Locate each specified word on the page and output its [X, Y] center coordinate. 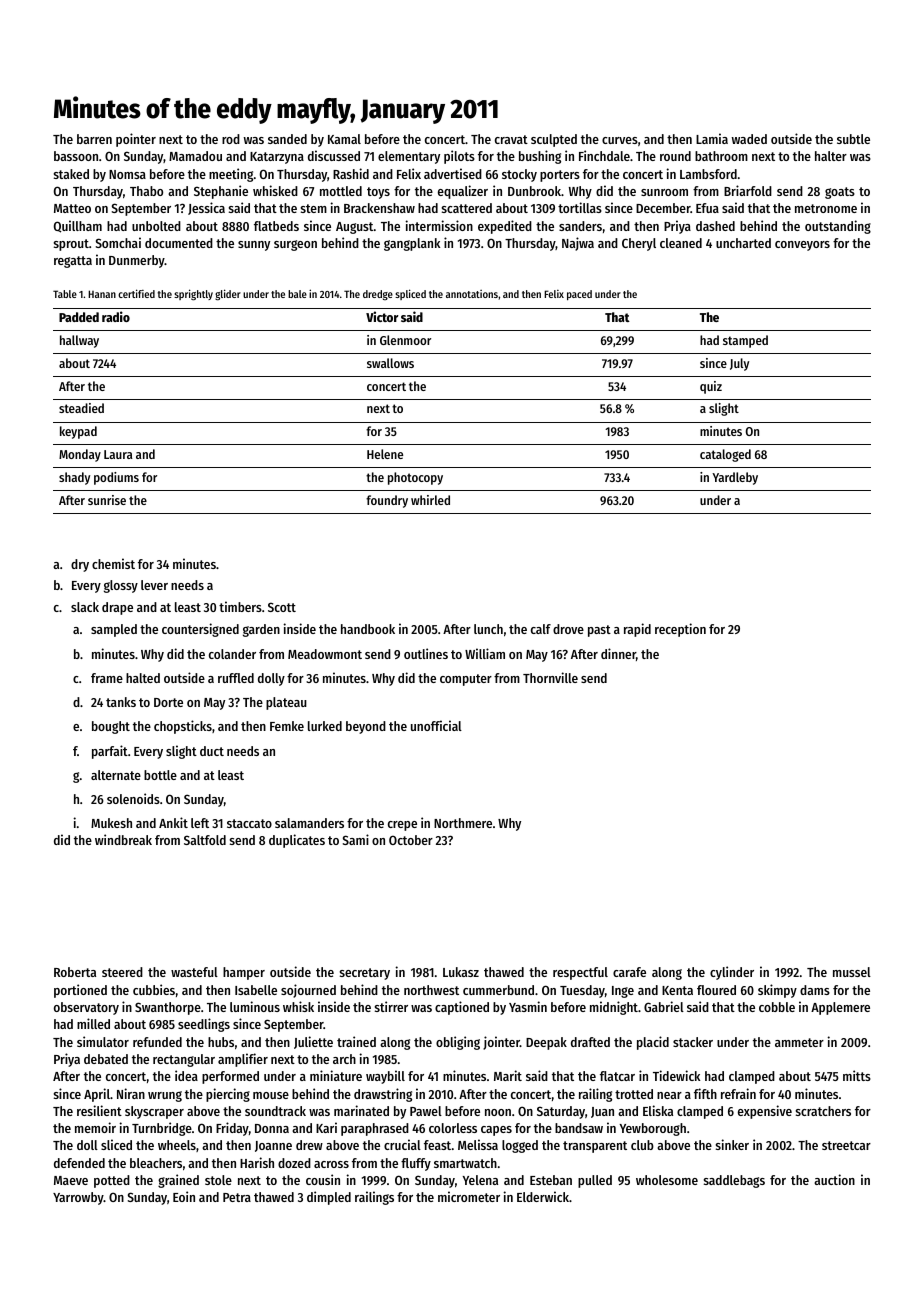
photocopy [415, 478]
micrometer [469, 1196]
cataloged [725, 455]
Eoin [184, 1196]
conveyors [802, 246]
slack [85, 607]
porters [560, 176]
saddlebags [734, 1181]
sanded [287, 139]
